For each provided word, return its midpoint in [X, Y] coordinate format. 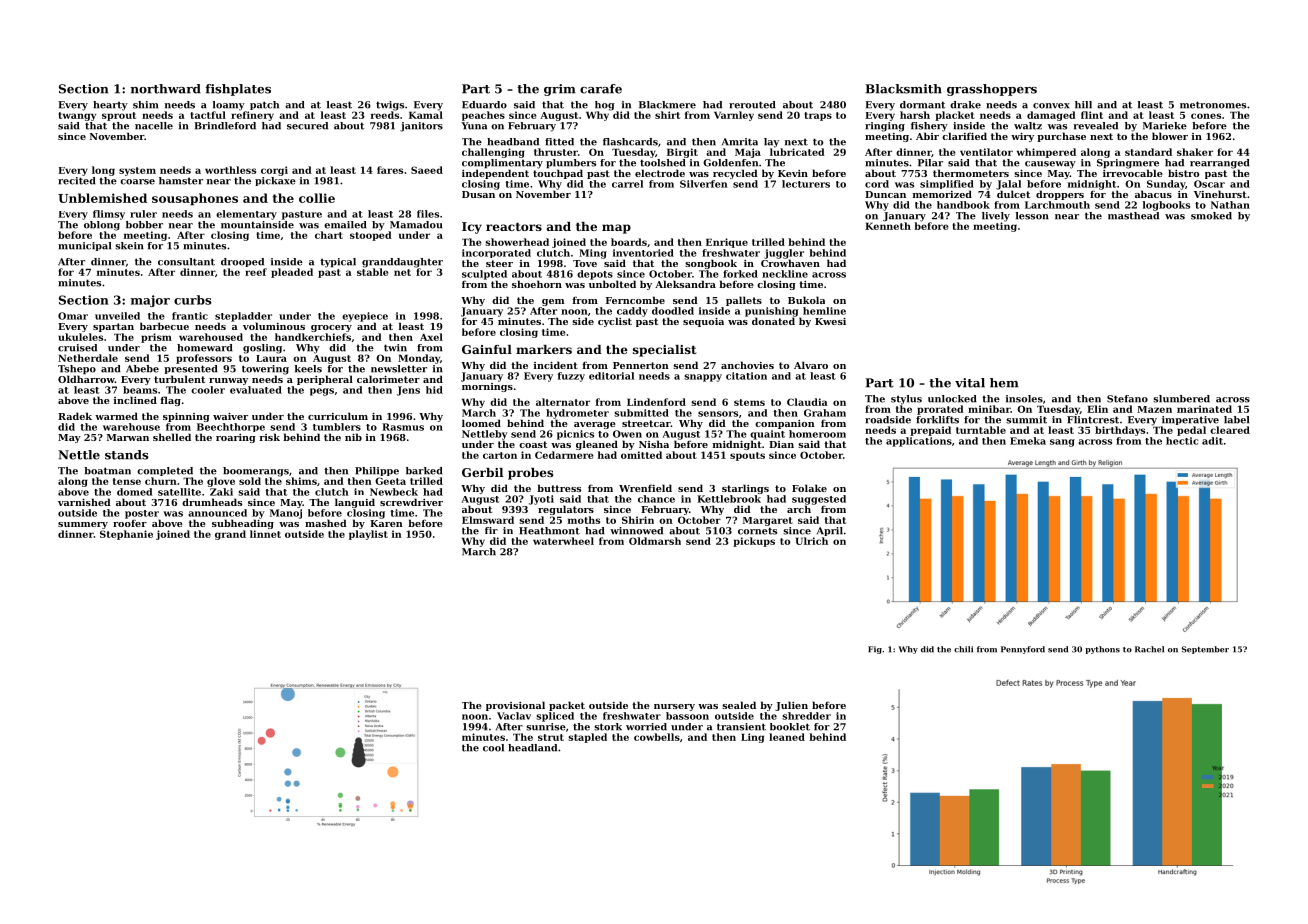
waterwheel [563, 541]
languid [355, 503]
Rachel [1149, 649]
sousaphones [195, 199]
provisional [515, 706]
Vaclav [514, 716]
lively [996, 217]
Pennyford [1023, 650]
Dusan [478, 194]
